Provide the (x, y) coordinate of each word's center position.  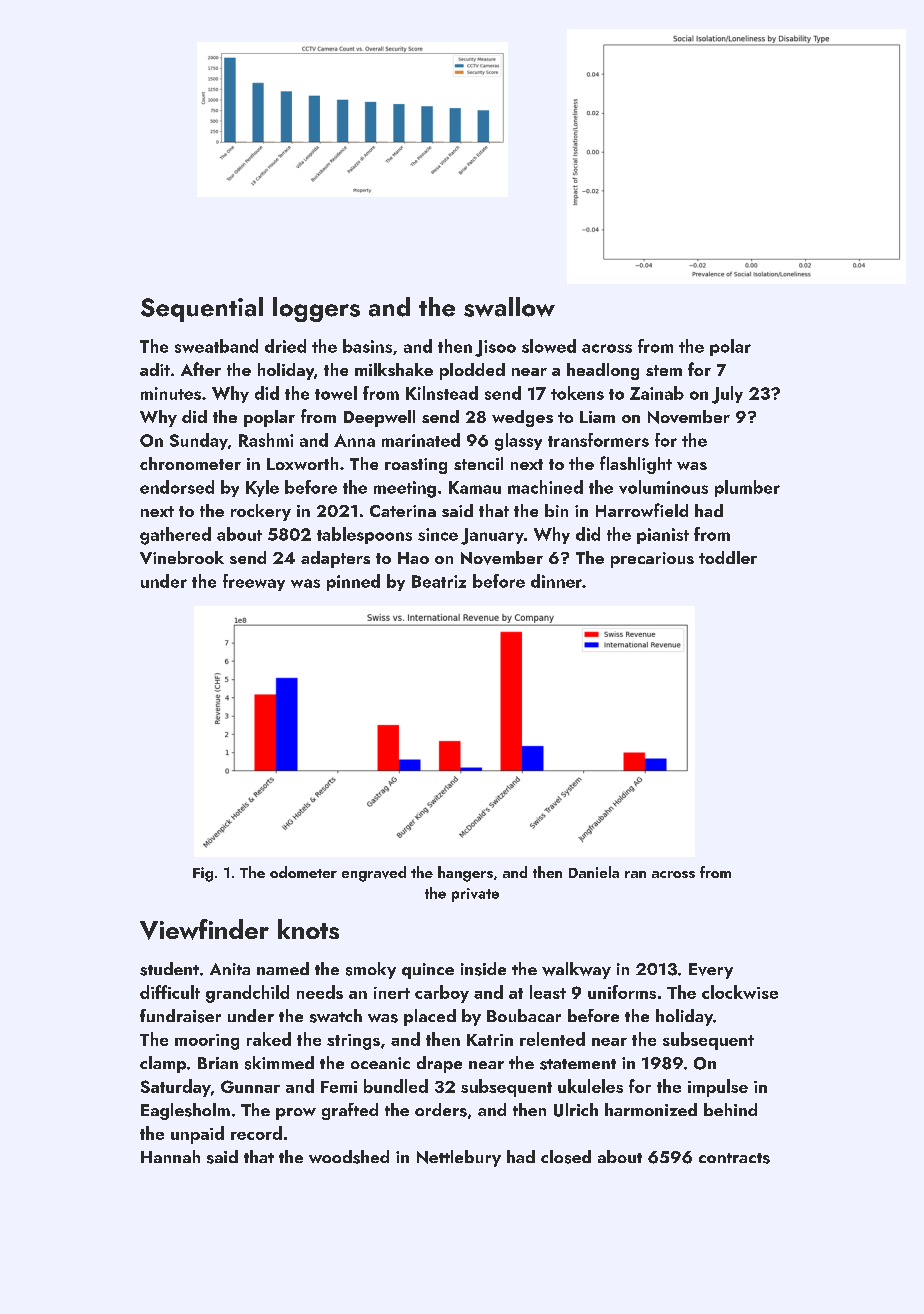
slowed (549, 346)
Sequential (202, 309)
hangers (465, 874)
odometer (303, 872)
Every (711, 971)
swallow (509, 307)
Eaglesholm (185, 1111)
